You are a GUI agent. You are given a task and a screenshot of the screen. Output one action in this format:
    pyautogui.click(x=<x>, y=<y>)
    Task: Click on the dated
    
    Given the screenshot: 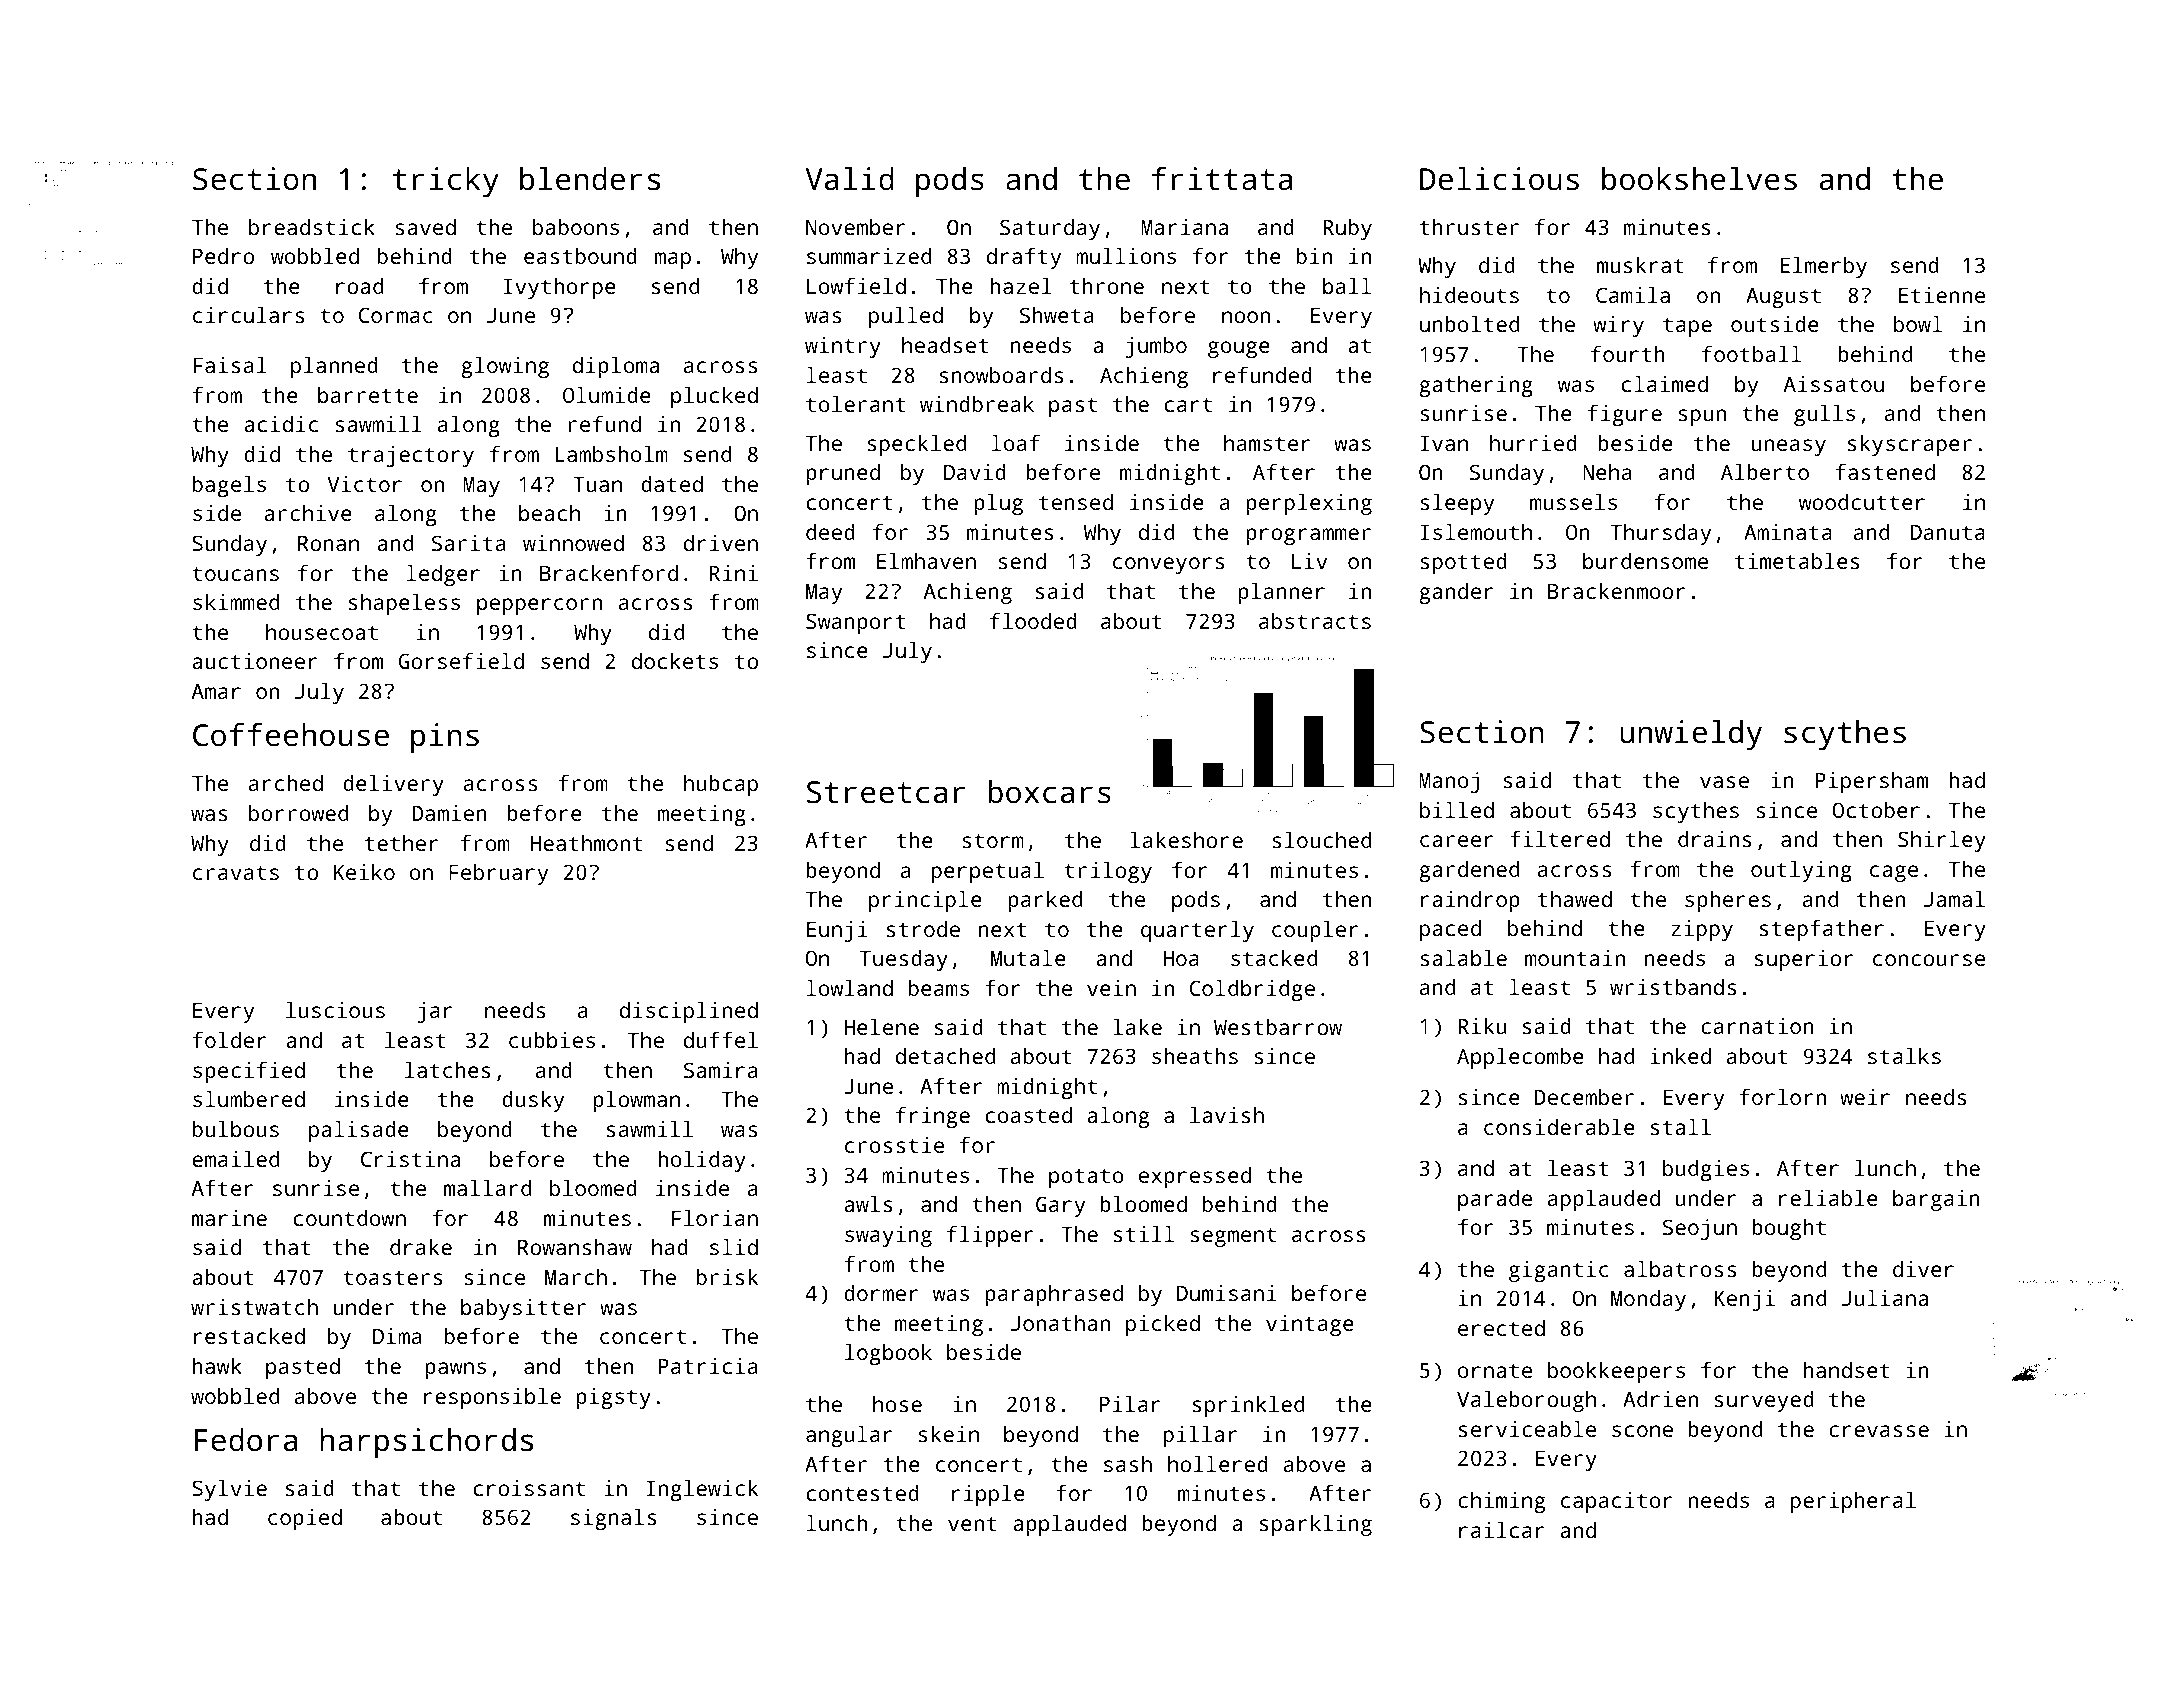 What is the action you would take?
    pyautogui.click(x=672, y=484)
